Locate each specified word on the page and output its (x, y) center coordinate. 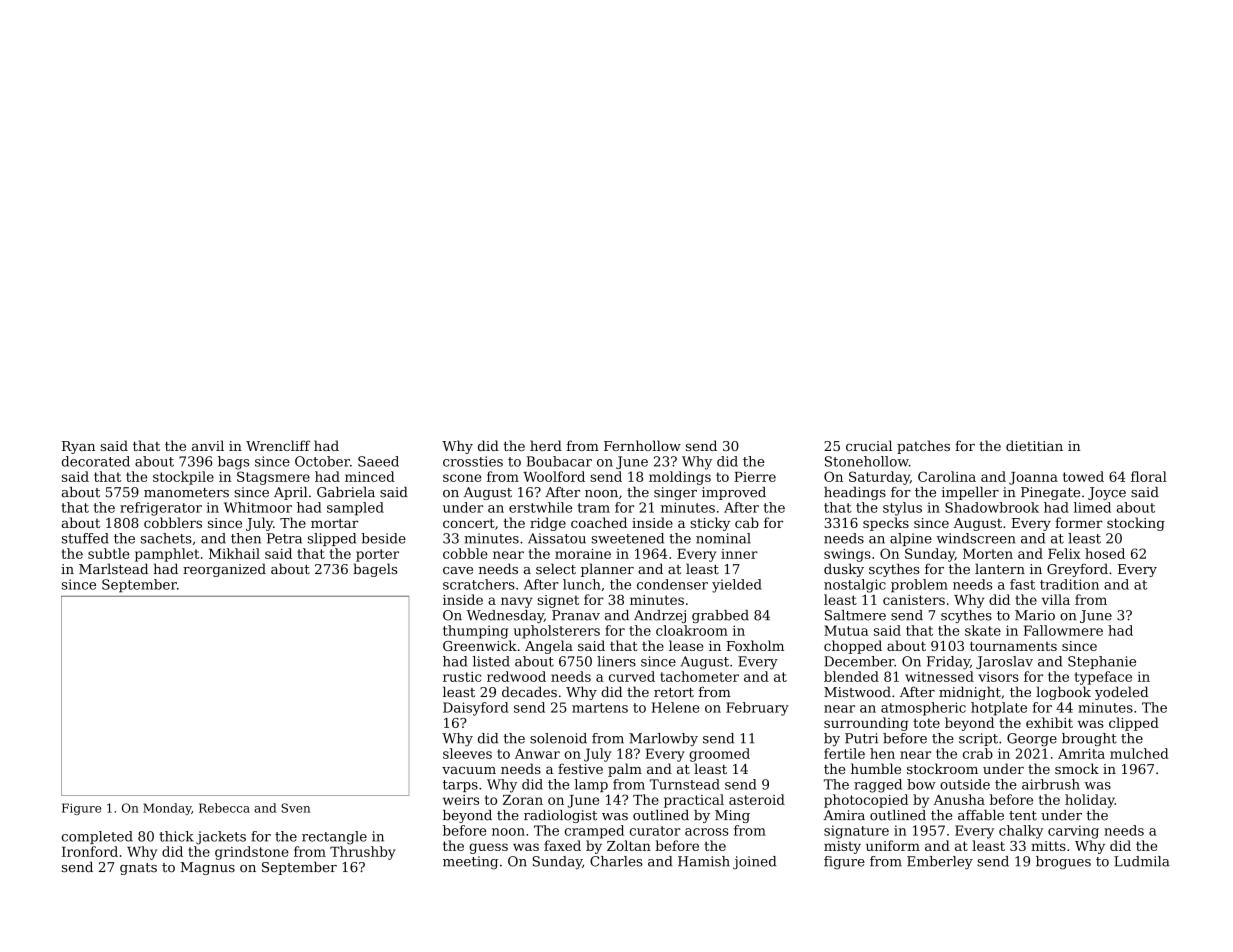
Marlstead (113, 568)
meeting (470, 863)
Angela (549, 647)
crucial (869, 445)
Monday (167, 809)
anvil (208, 445)
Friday (948, 663)
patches (923, 447)
